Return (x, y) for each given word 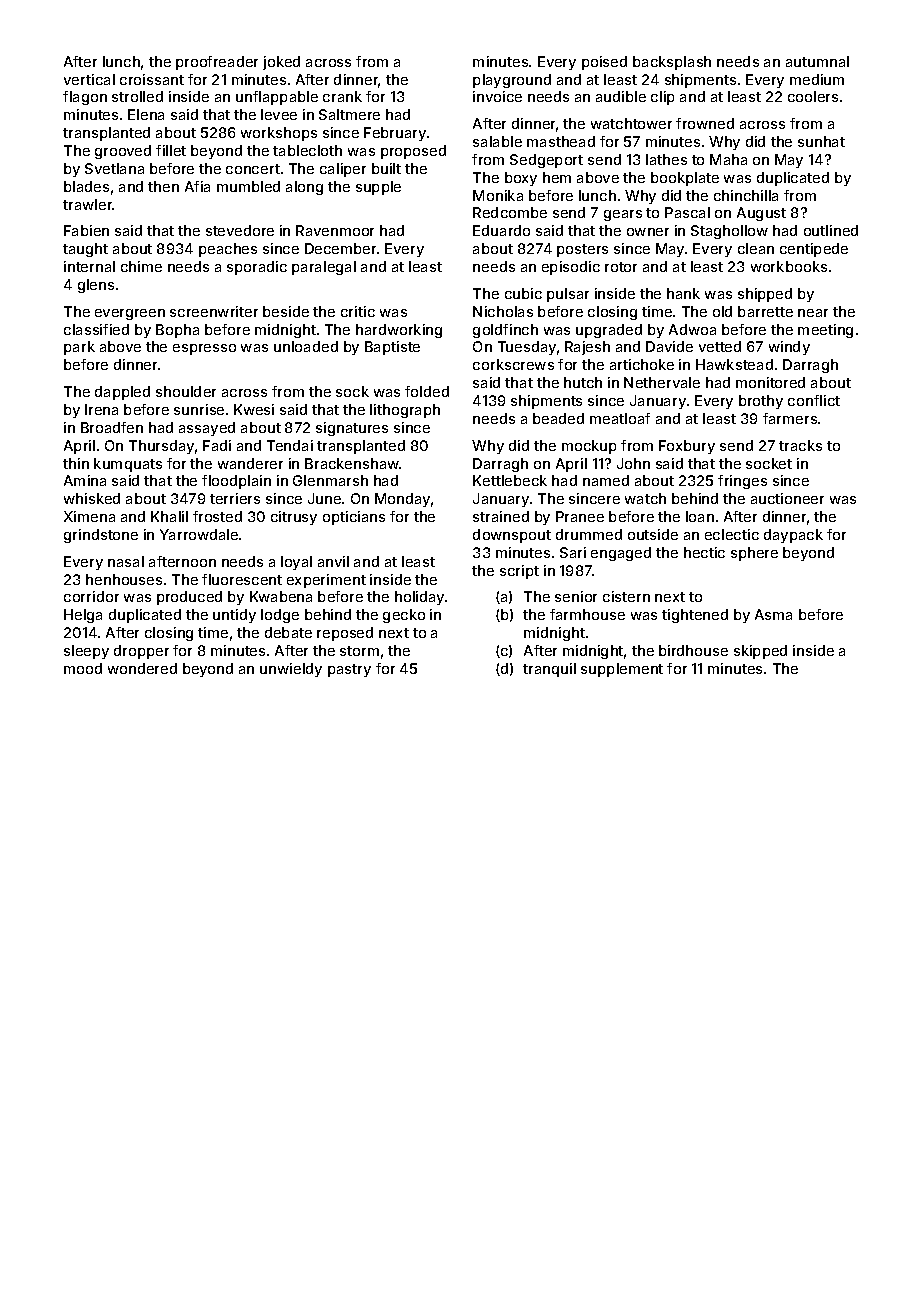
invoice (497, 96)
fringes (742, 482)
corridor (91, 596)
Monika (498, 195)
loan (700, 516)
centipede (814, 250)
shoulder (186, 391)
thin (76, 463)
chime (141, 266)
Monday (402, 500)
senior (576, 596)
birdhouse (693, 650)
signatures (352, 429)
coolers (813, 96)
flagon (85, 98)
